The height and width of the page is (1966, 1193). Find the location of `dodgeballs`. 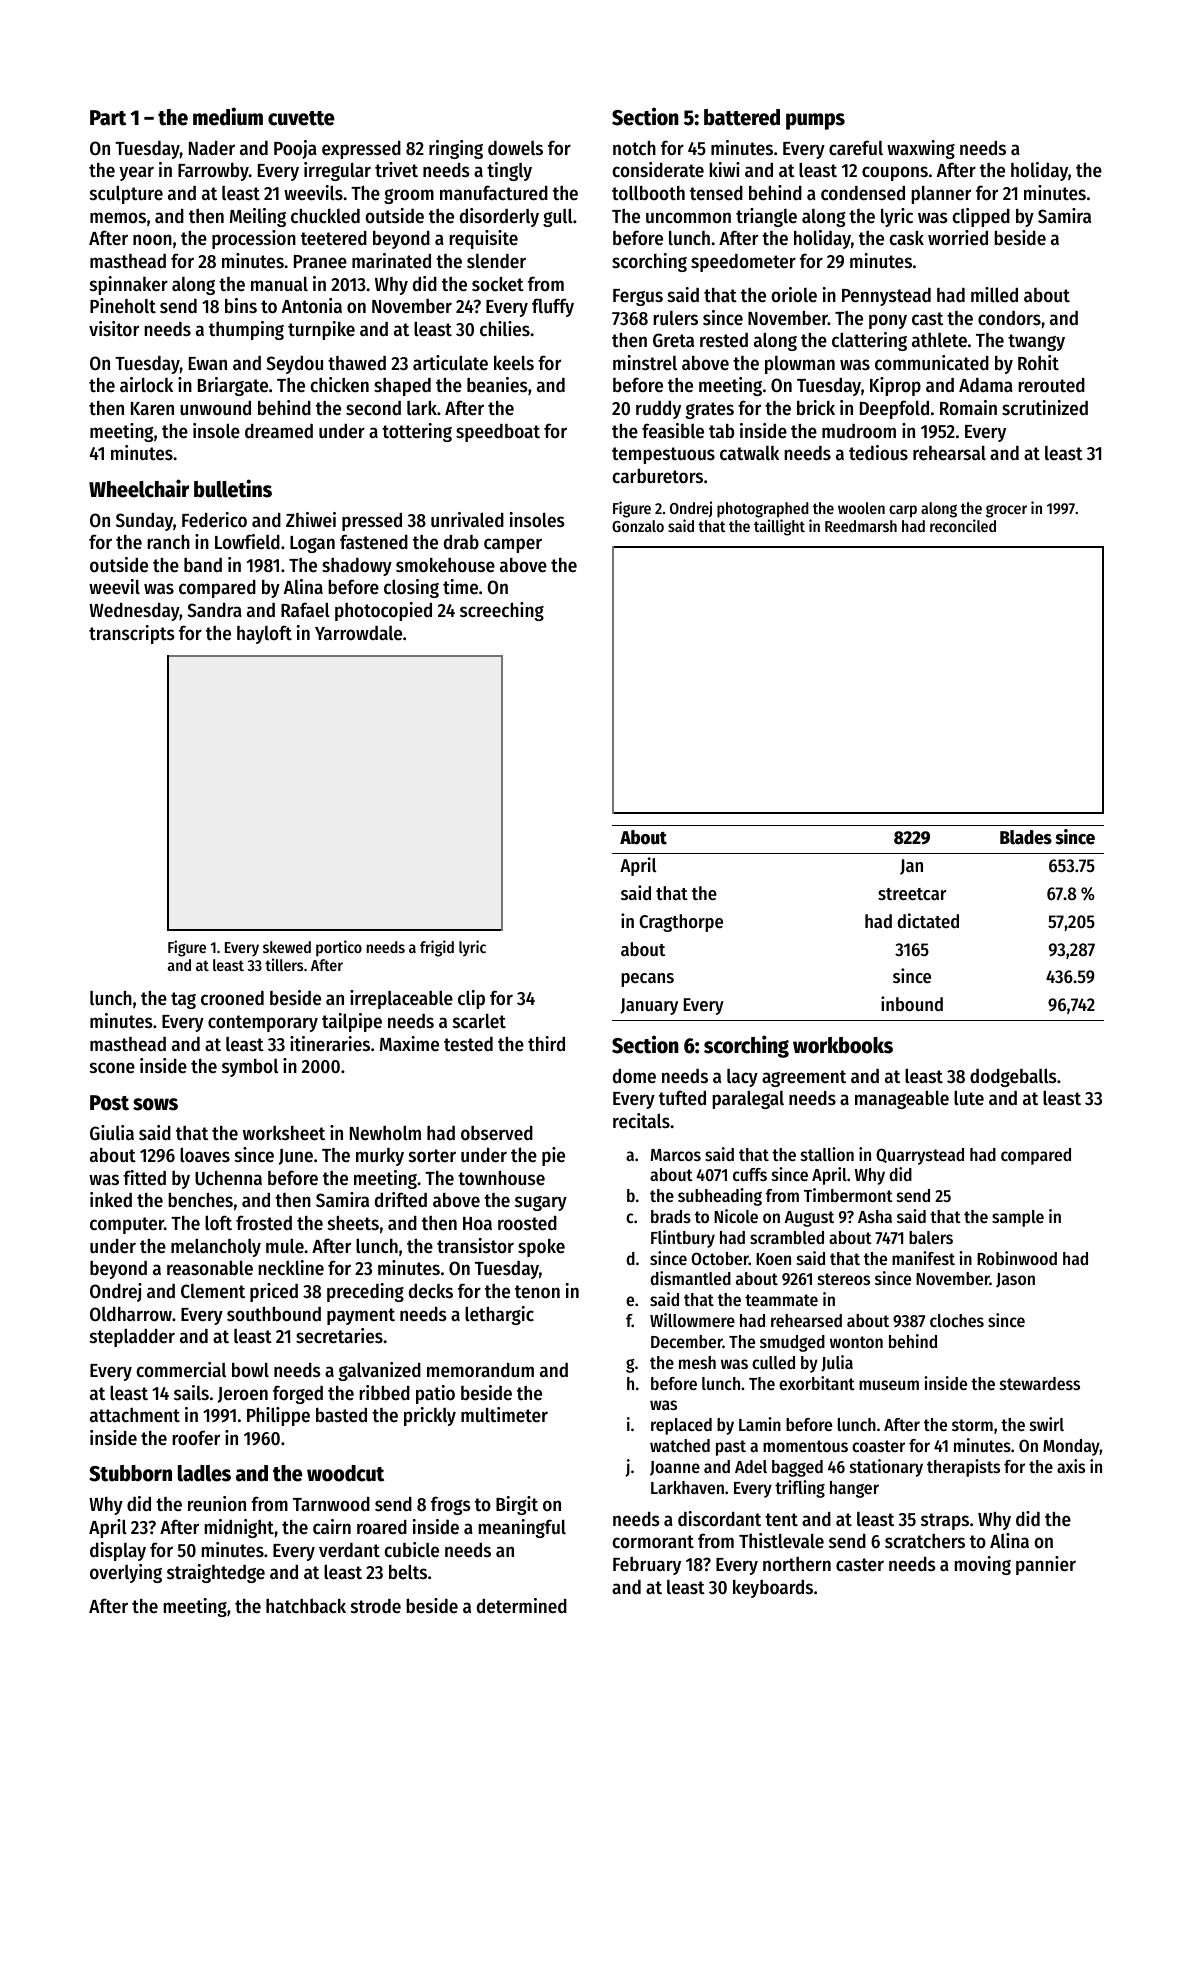

dodgeballs is located at coordinates (1013, 1077).
